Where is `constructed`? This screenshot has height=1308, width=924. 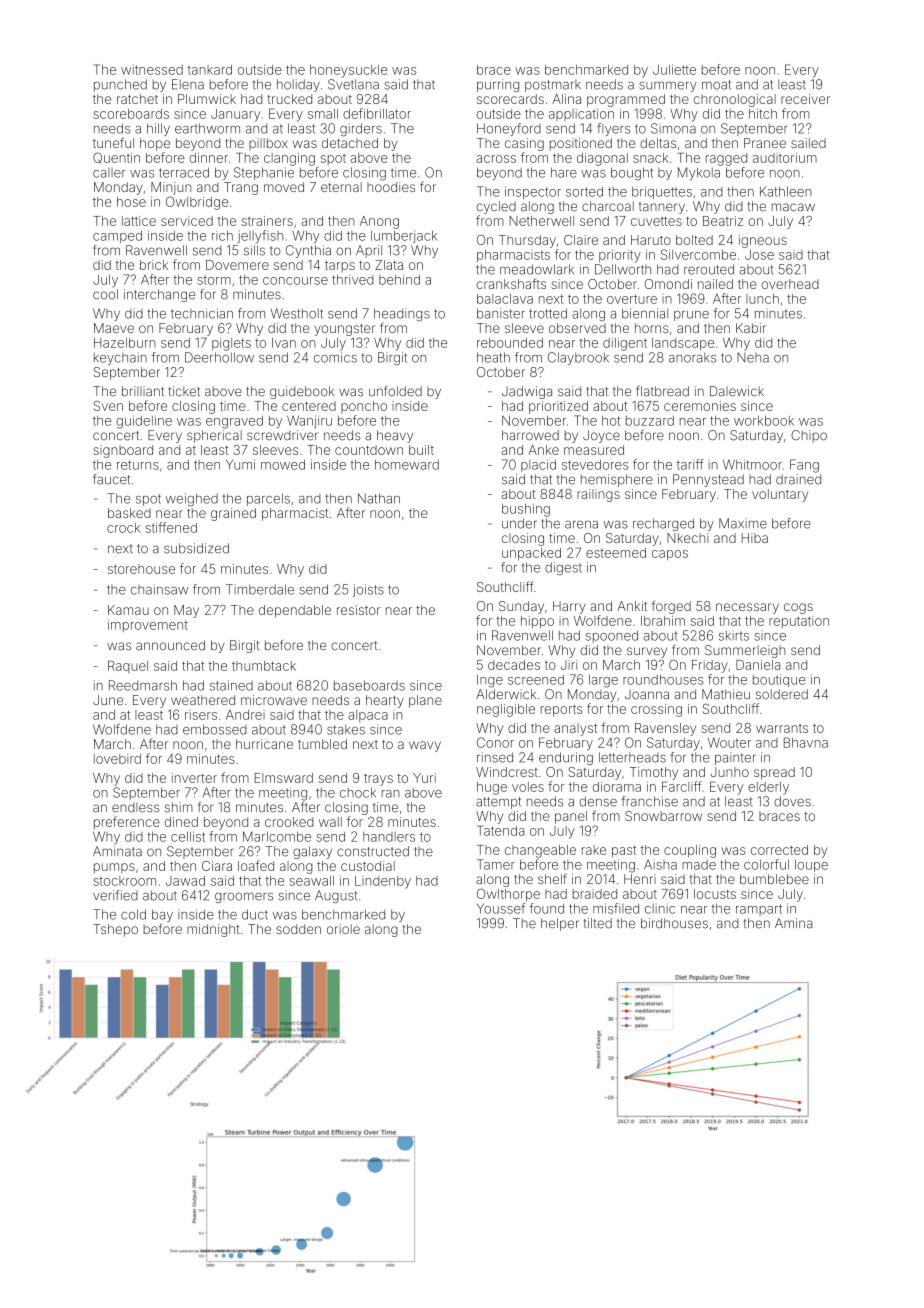
constructed is located at coordinates (373, 851).
